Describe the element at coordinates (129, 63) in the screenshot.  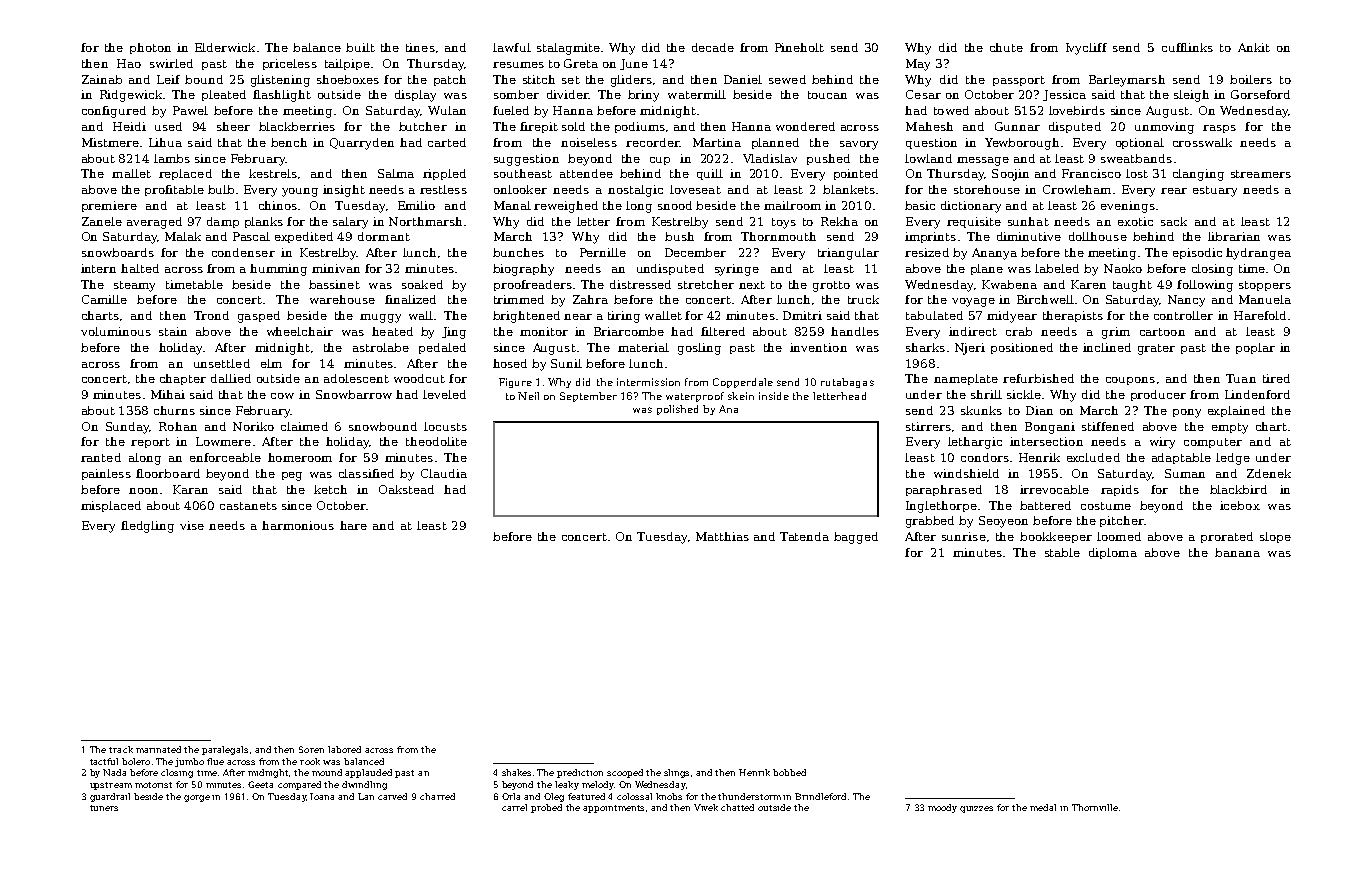
I see `Hao` at that location.
